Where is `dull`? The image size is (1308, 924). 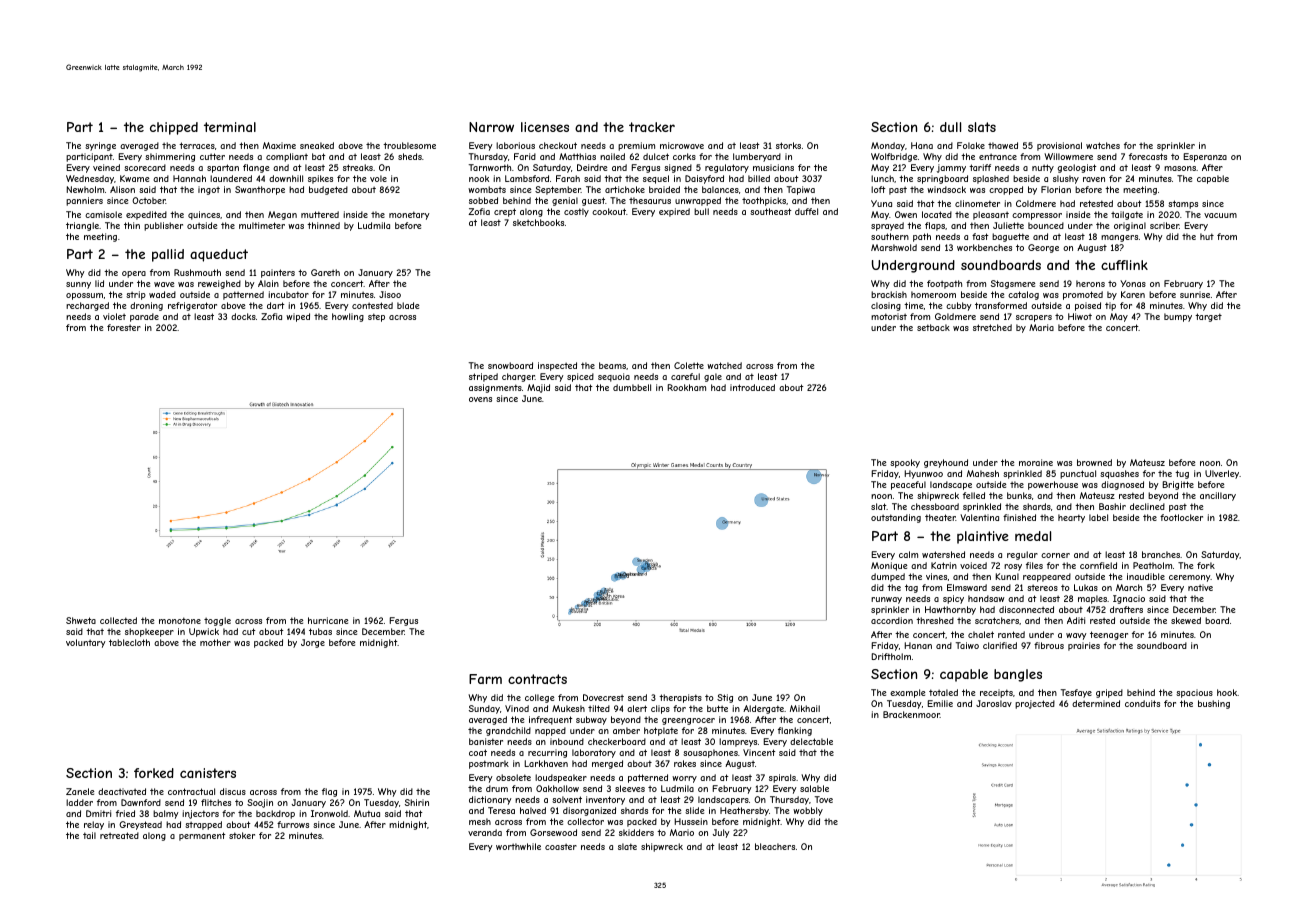
dull is located at coordinates (950, 127).
